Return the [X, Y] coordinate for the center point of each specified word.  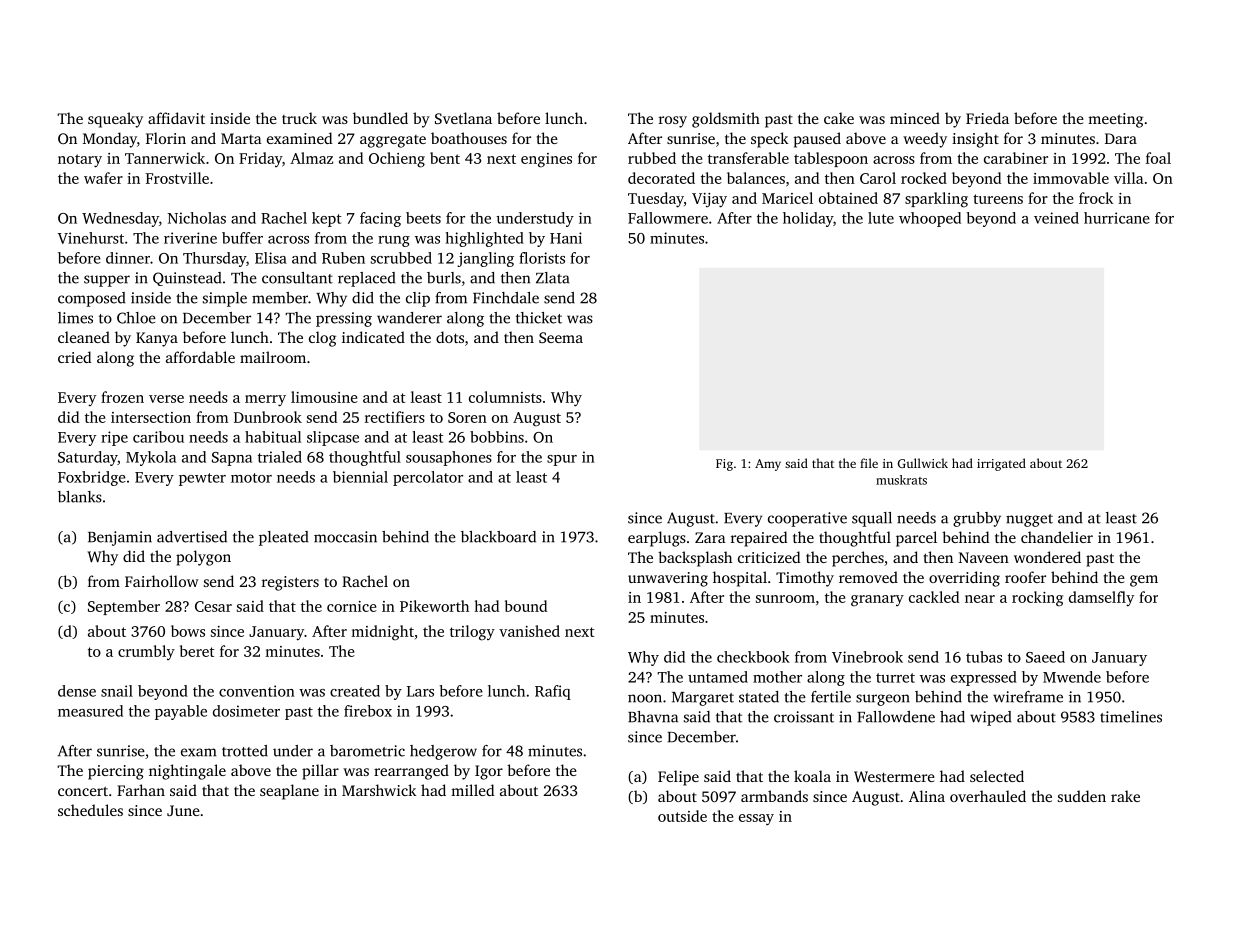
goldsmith [726, 120]
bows [188, 631]
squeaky [115, 120]
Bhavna [653, 717]
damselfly [1101, 598]
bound [526, 606]
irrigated [1001, 464]
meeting [1115, 120]
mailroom [273, 357]
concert [83, 791]
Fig [724, 465]
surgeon [883, 700]
